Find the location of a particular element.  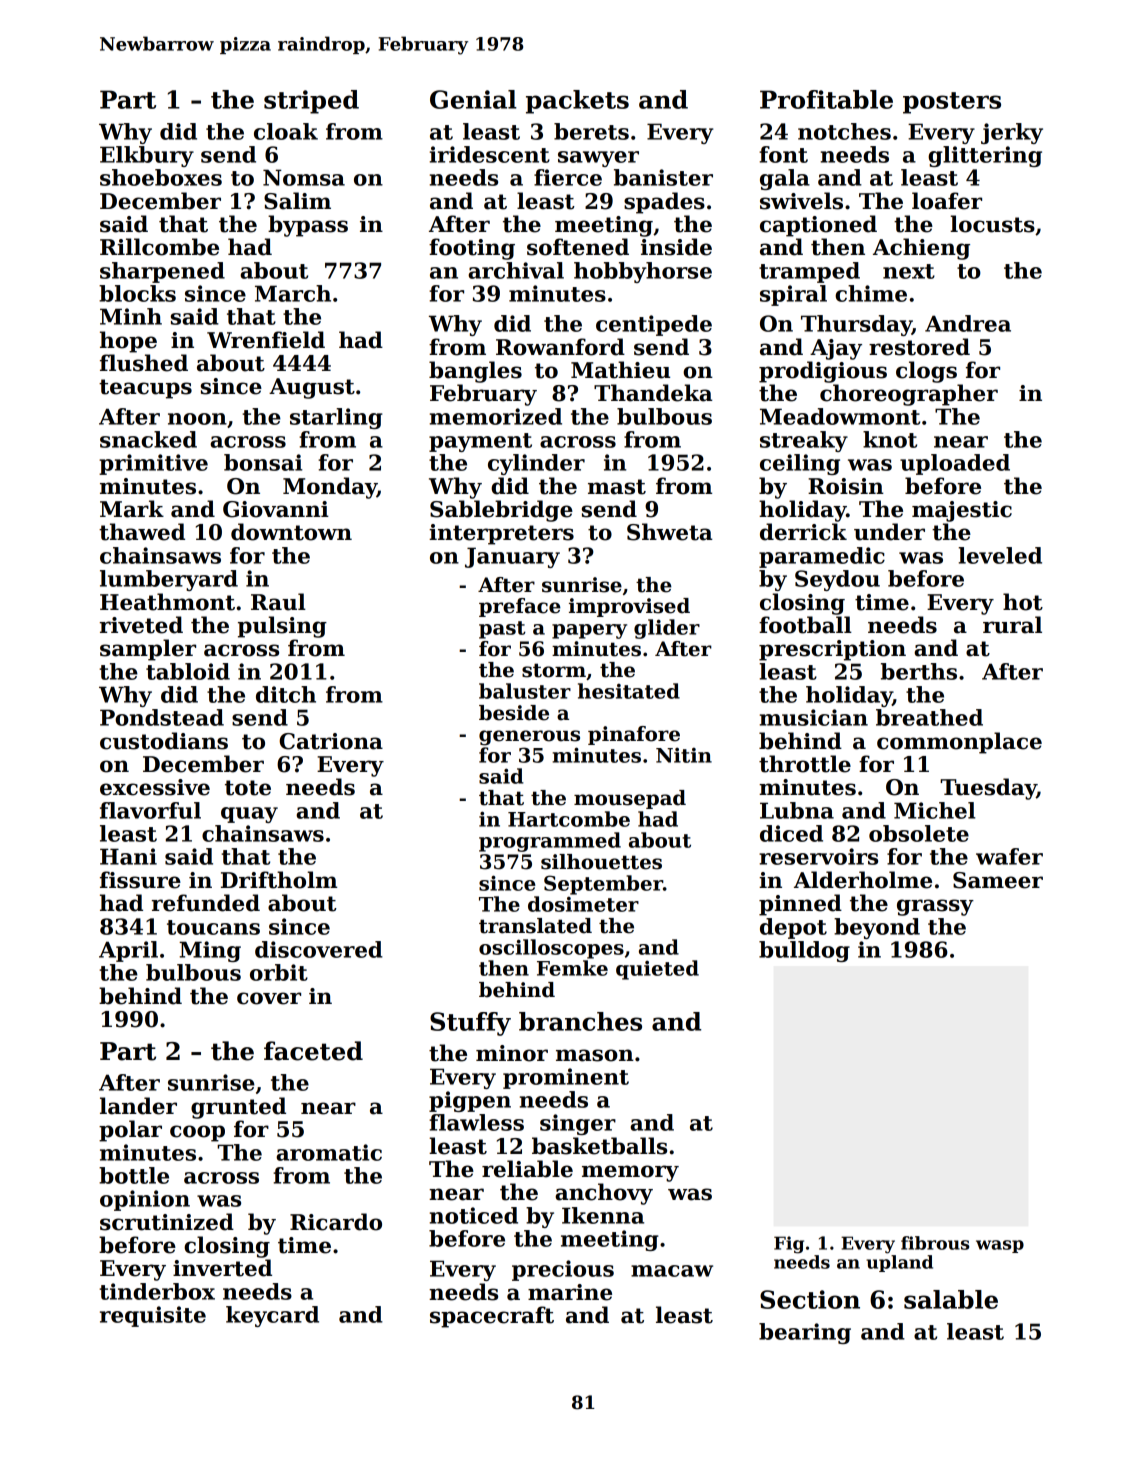

Profitable is located at coordinates (826, 99).
